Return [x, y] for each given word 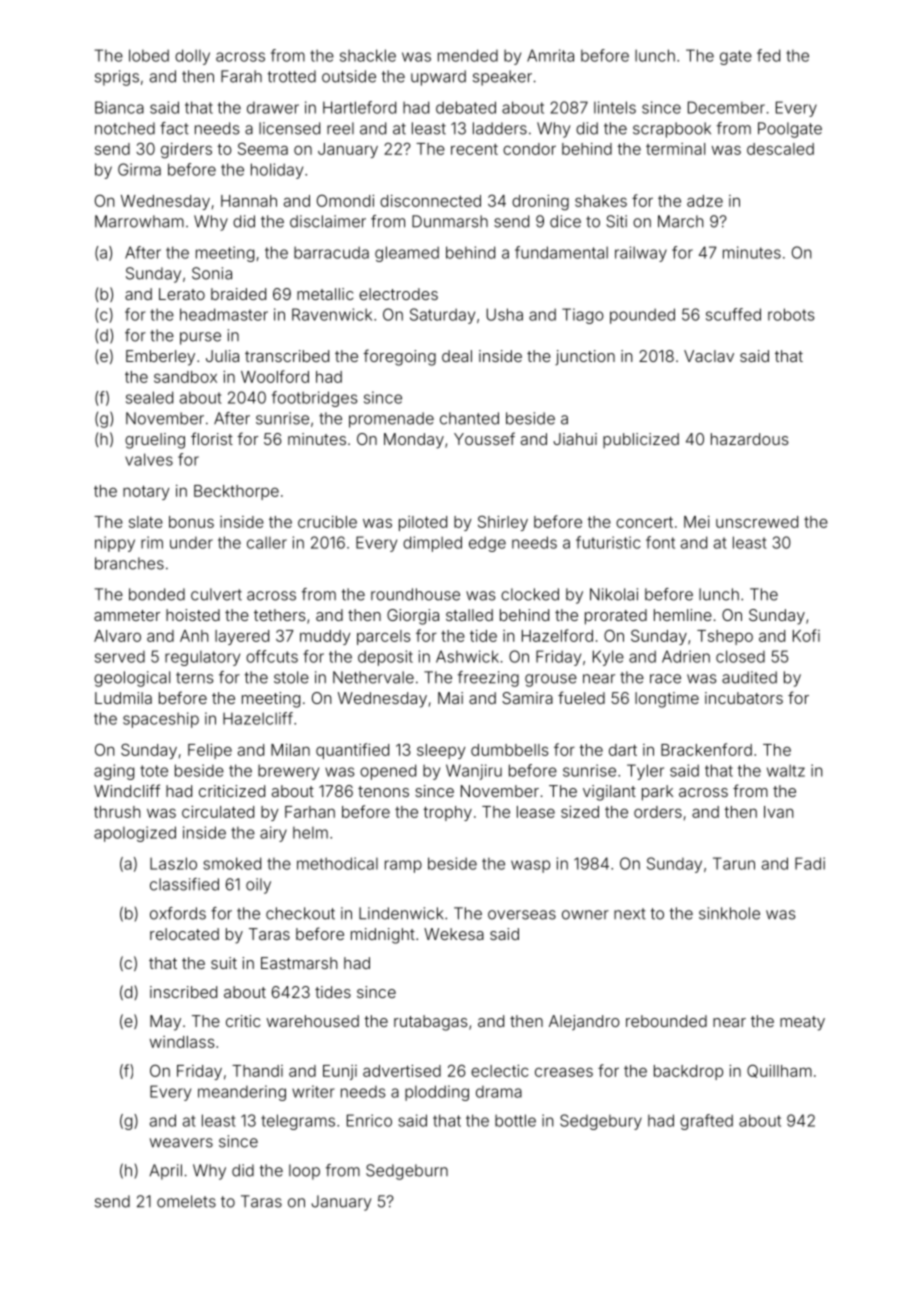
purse [200, 338]
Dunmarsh [450, 221]
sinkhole [729, 913]
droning [540, 202]
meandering [242, 1093]
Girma [139, 169]
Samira [527, 698]
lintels [615, 107]
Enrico [369, 1120]
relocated [184, 934]
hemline [683, 615]
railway [641, 254]
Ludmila [123, 698]
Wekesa [454, 934]
